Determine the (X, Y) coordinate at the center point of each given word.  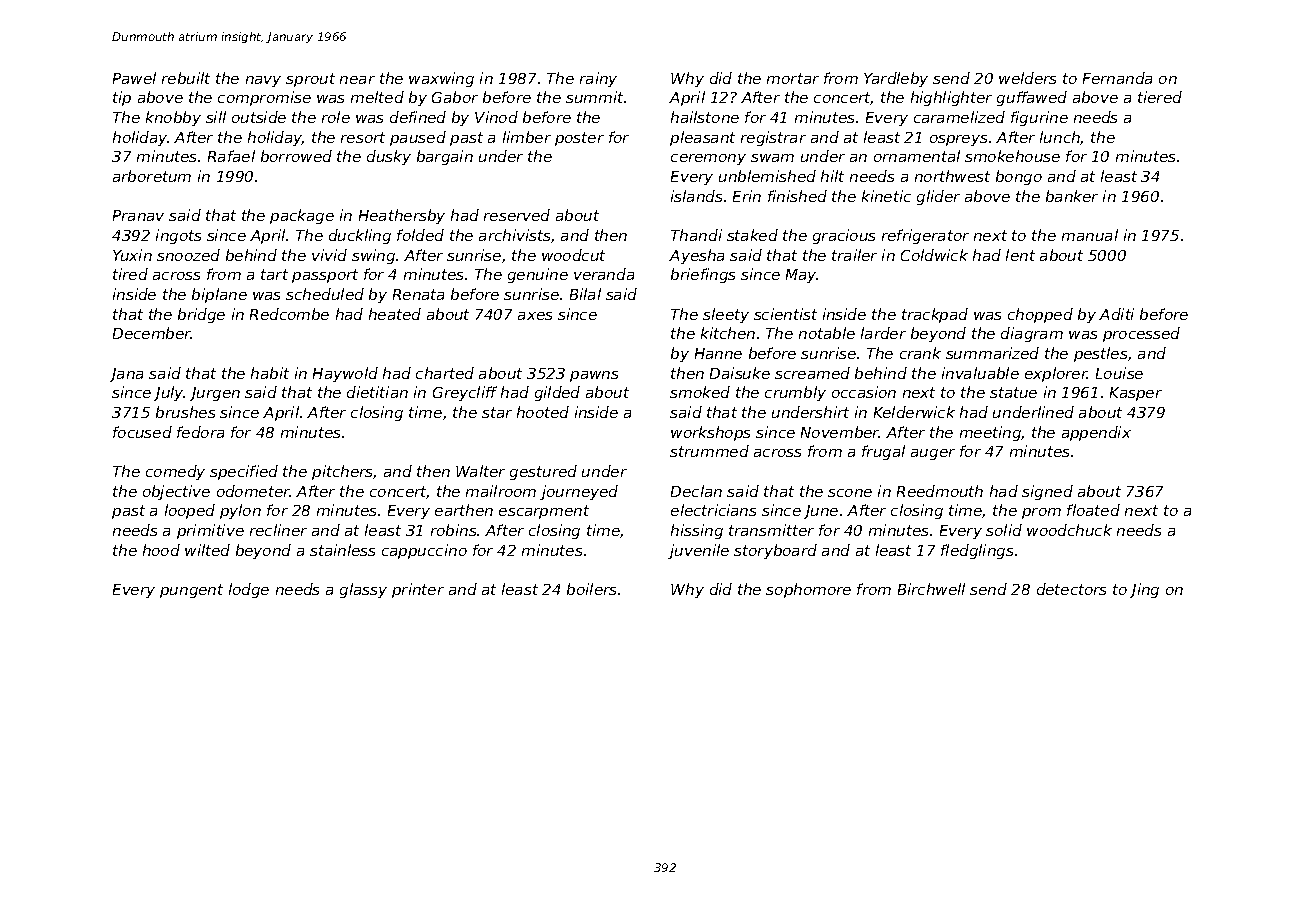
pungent (191, 591)
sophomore (808, 590)
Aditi (1116, 314)
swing (373, 256)
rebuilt (186, 78)
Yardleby (896, 79)
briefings (703, 275)
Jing (1144, 590)
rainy (598, 79)
